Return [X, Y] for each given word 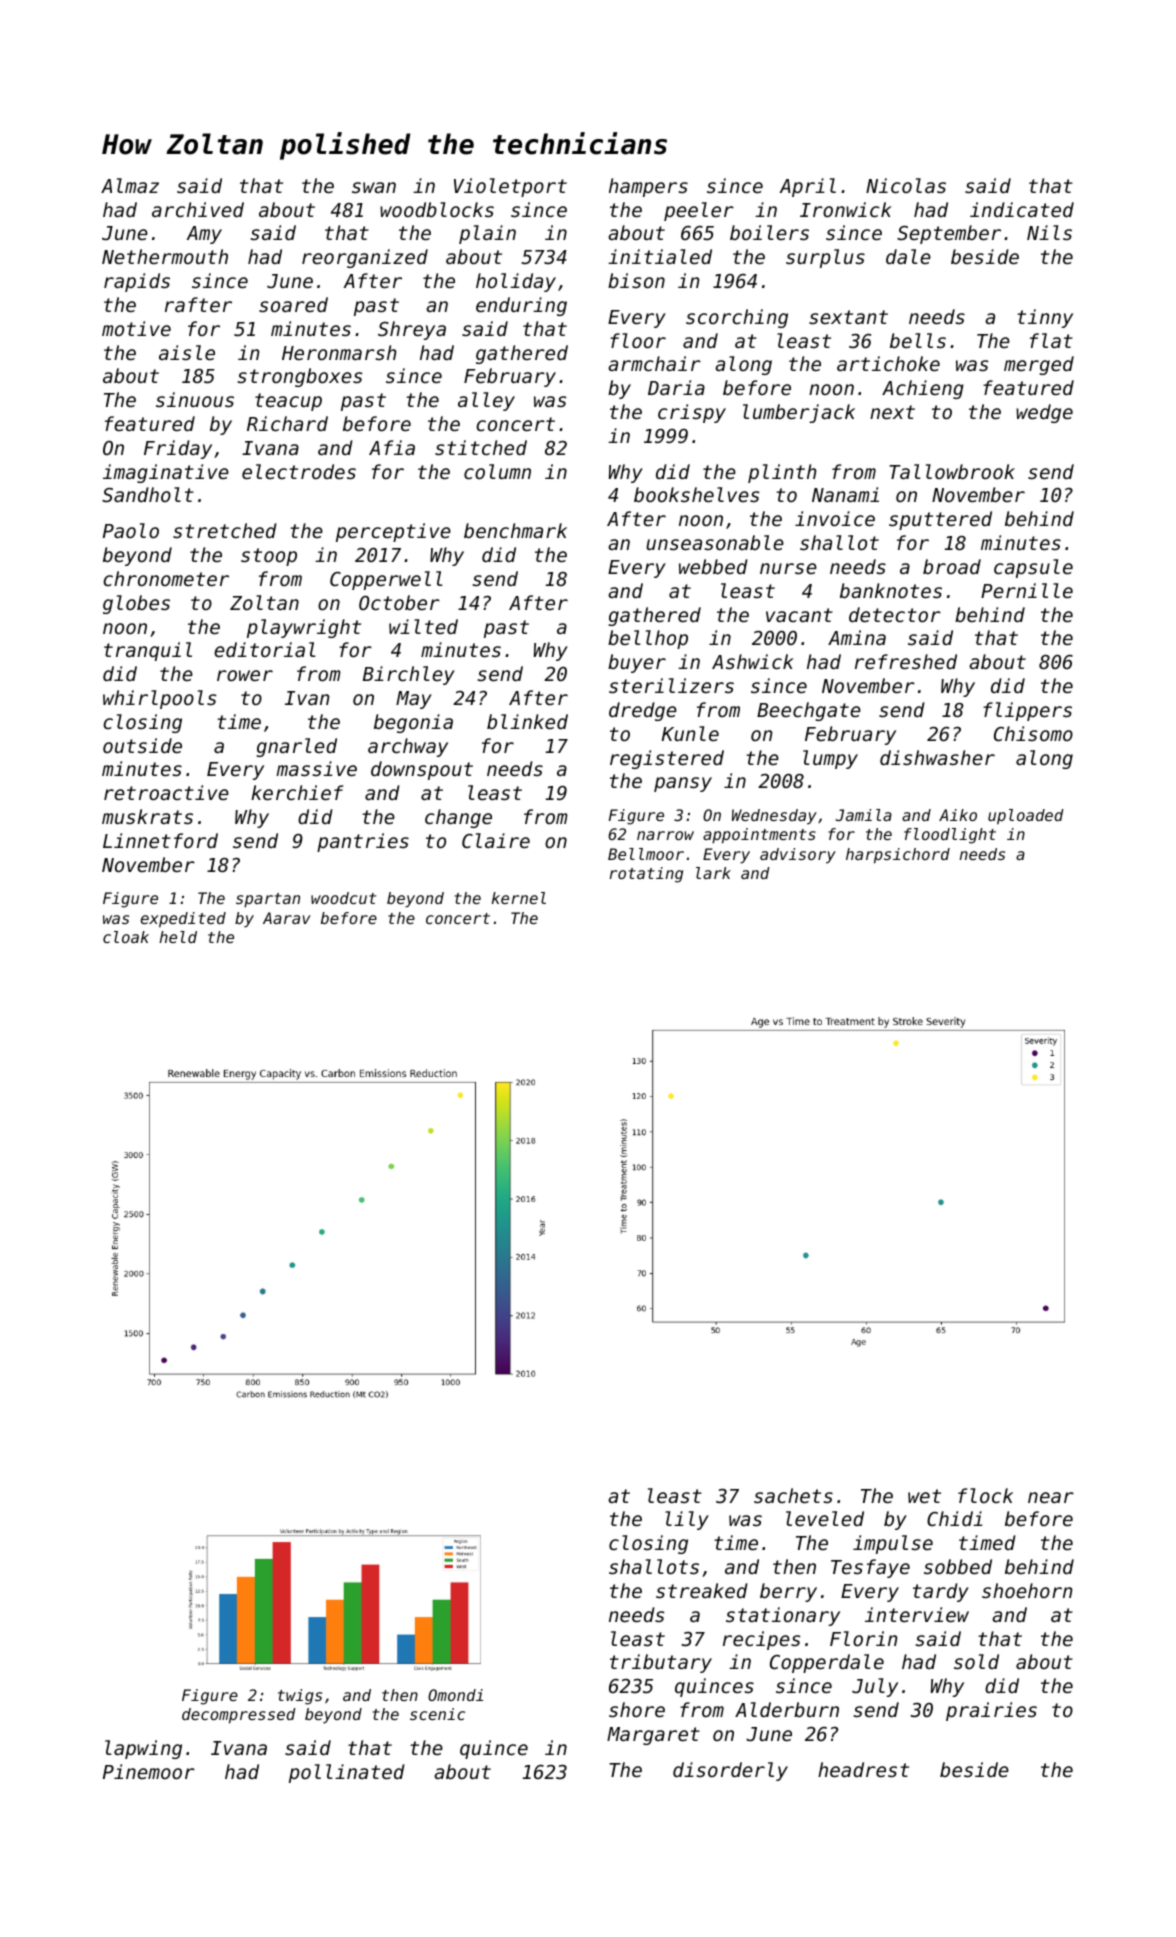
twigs [300, 1697]
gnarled [296, 747]
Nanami [845, 494]
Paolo [131, 530]
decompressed [239, 1716]
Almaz [130, 185]
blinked [527, 721]
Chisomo [1033, 733]
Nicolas [906, 185]
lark [713, 873]
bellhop [648, 639]
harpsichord [898, 856]
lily [687, 1520]
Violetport [510, 187]
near [1051, 1497]
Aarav [287, 918]
